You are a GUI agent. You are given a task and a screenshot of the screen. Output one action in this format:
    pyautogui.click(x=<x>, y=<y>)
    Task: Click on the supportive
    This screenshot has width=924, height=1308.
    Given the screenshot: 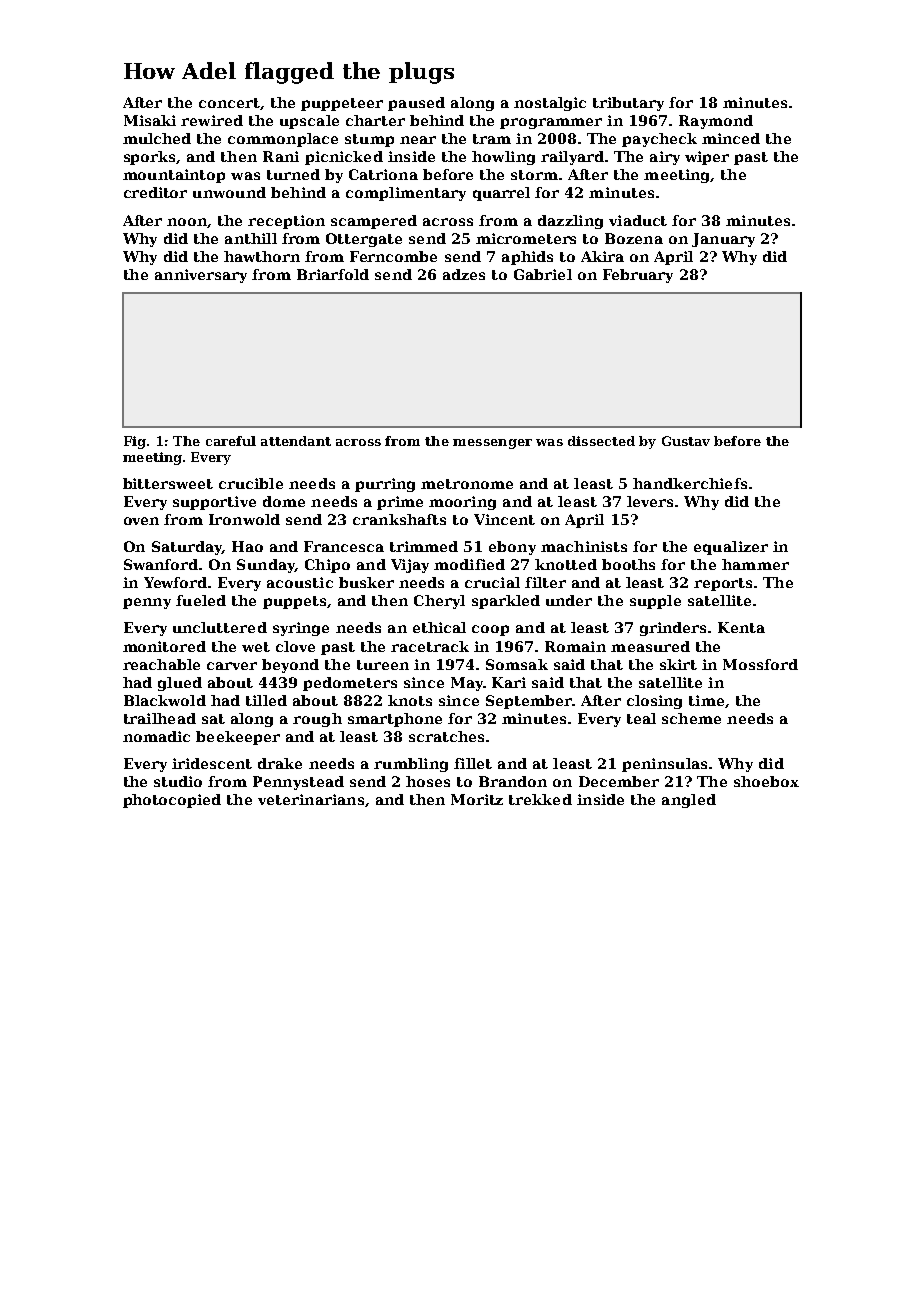 What is the action you would take?
    pyautogui.click(x=214, y=503)
